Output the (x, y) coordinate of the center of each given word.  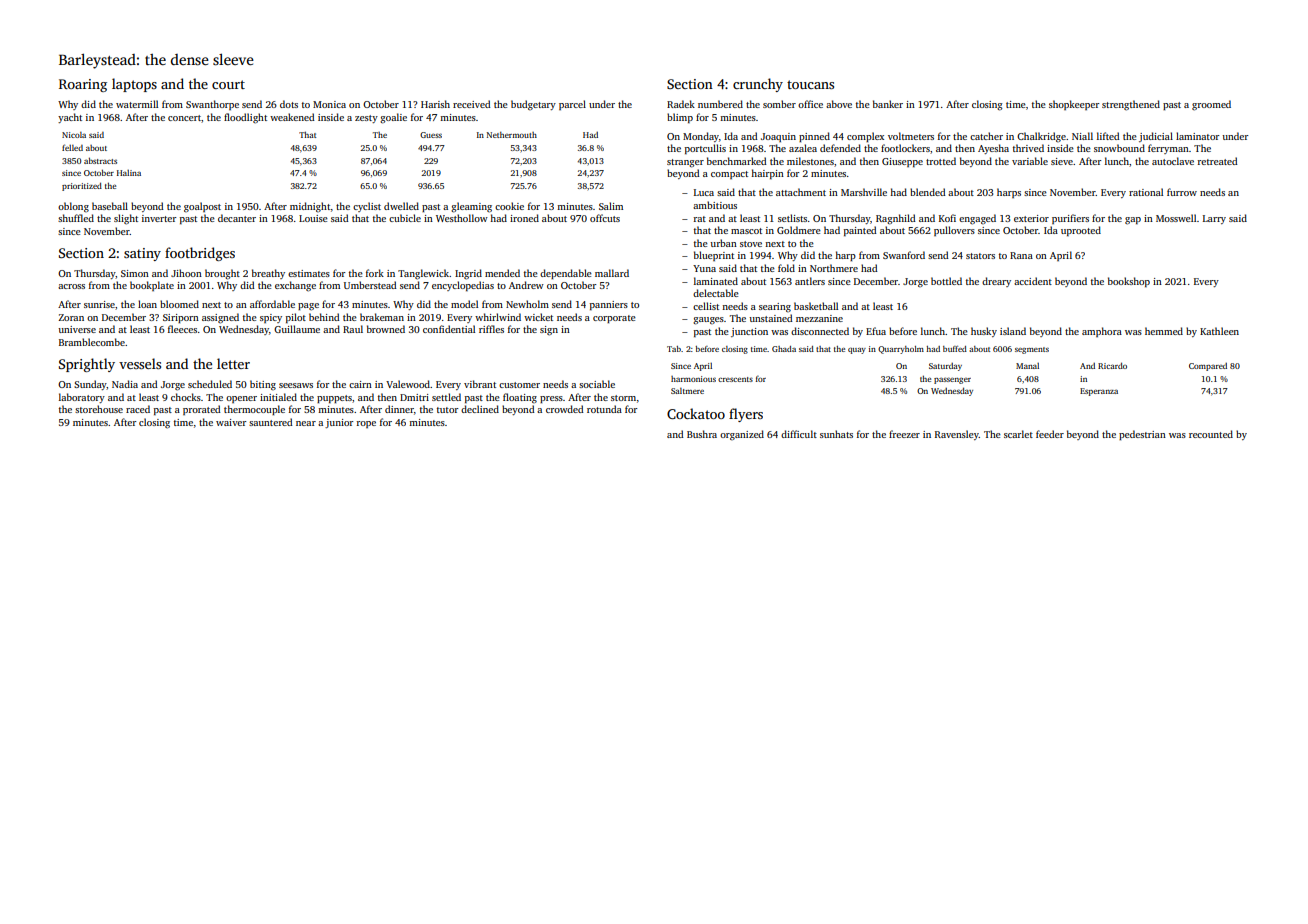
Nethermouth (512, 135)
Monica (329, 104)
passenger (952, 380)
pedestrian (1142, 435)
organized (742, 435)
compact (729, 175)
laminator (1197, 136)
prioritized (82, 186)
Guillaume (297, 329)
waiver (231, 422)
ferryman (1168, 149)
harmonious (693, 379)
